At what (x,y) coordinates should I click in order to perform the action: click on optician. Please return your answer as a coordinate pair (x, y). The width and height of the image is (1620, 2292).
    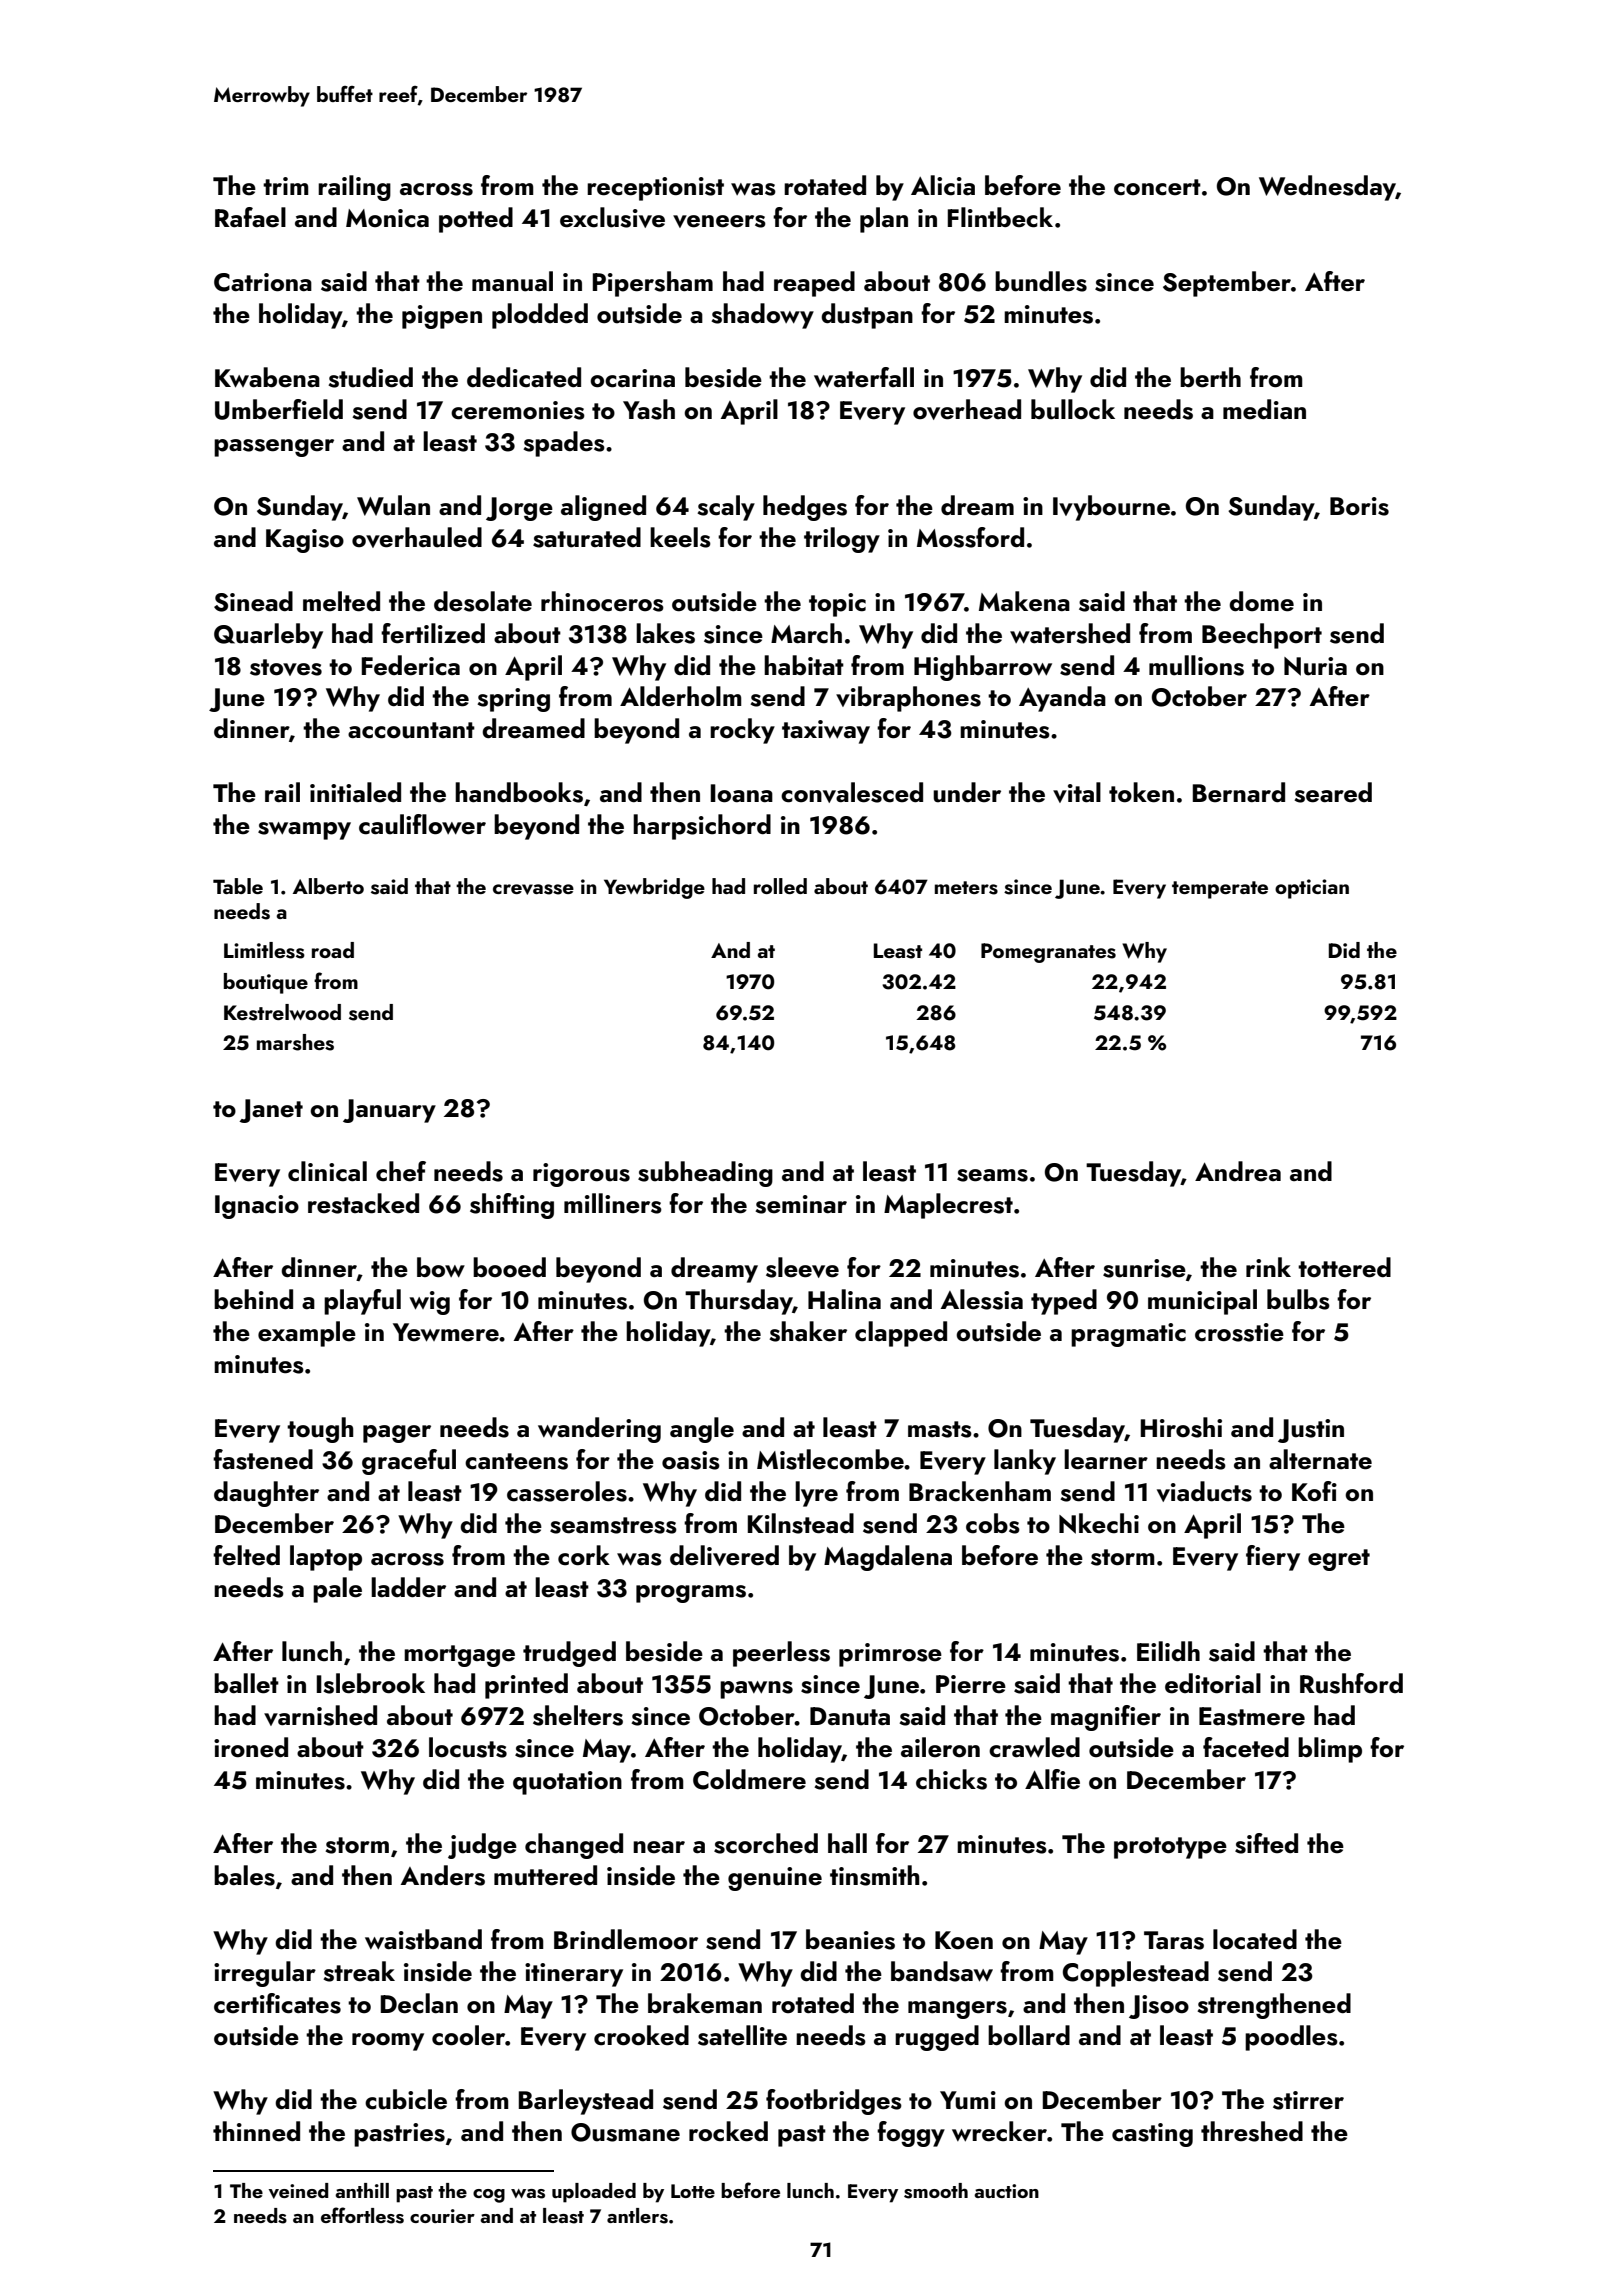
    Looking at the image, I should click on (1312, 889).
